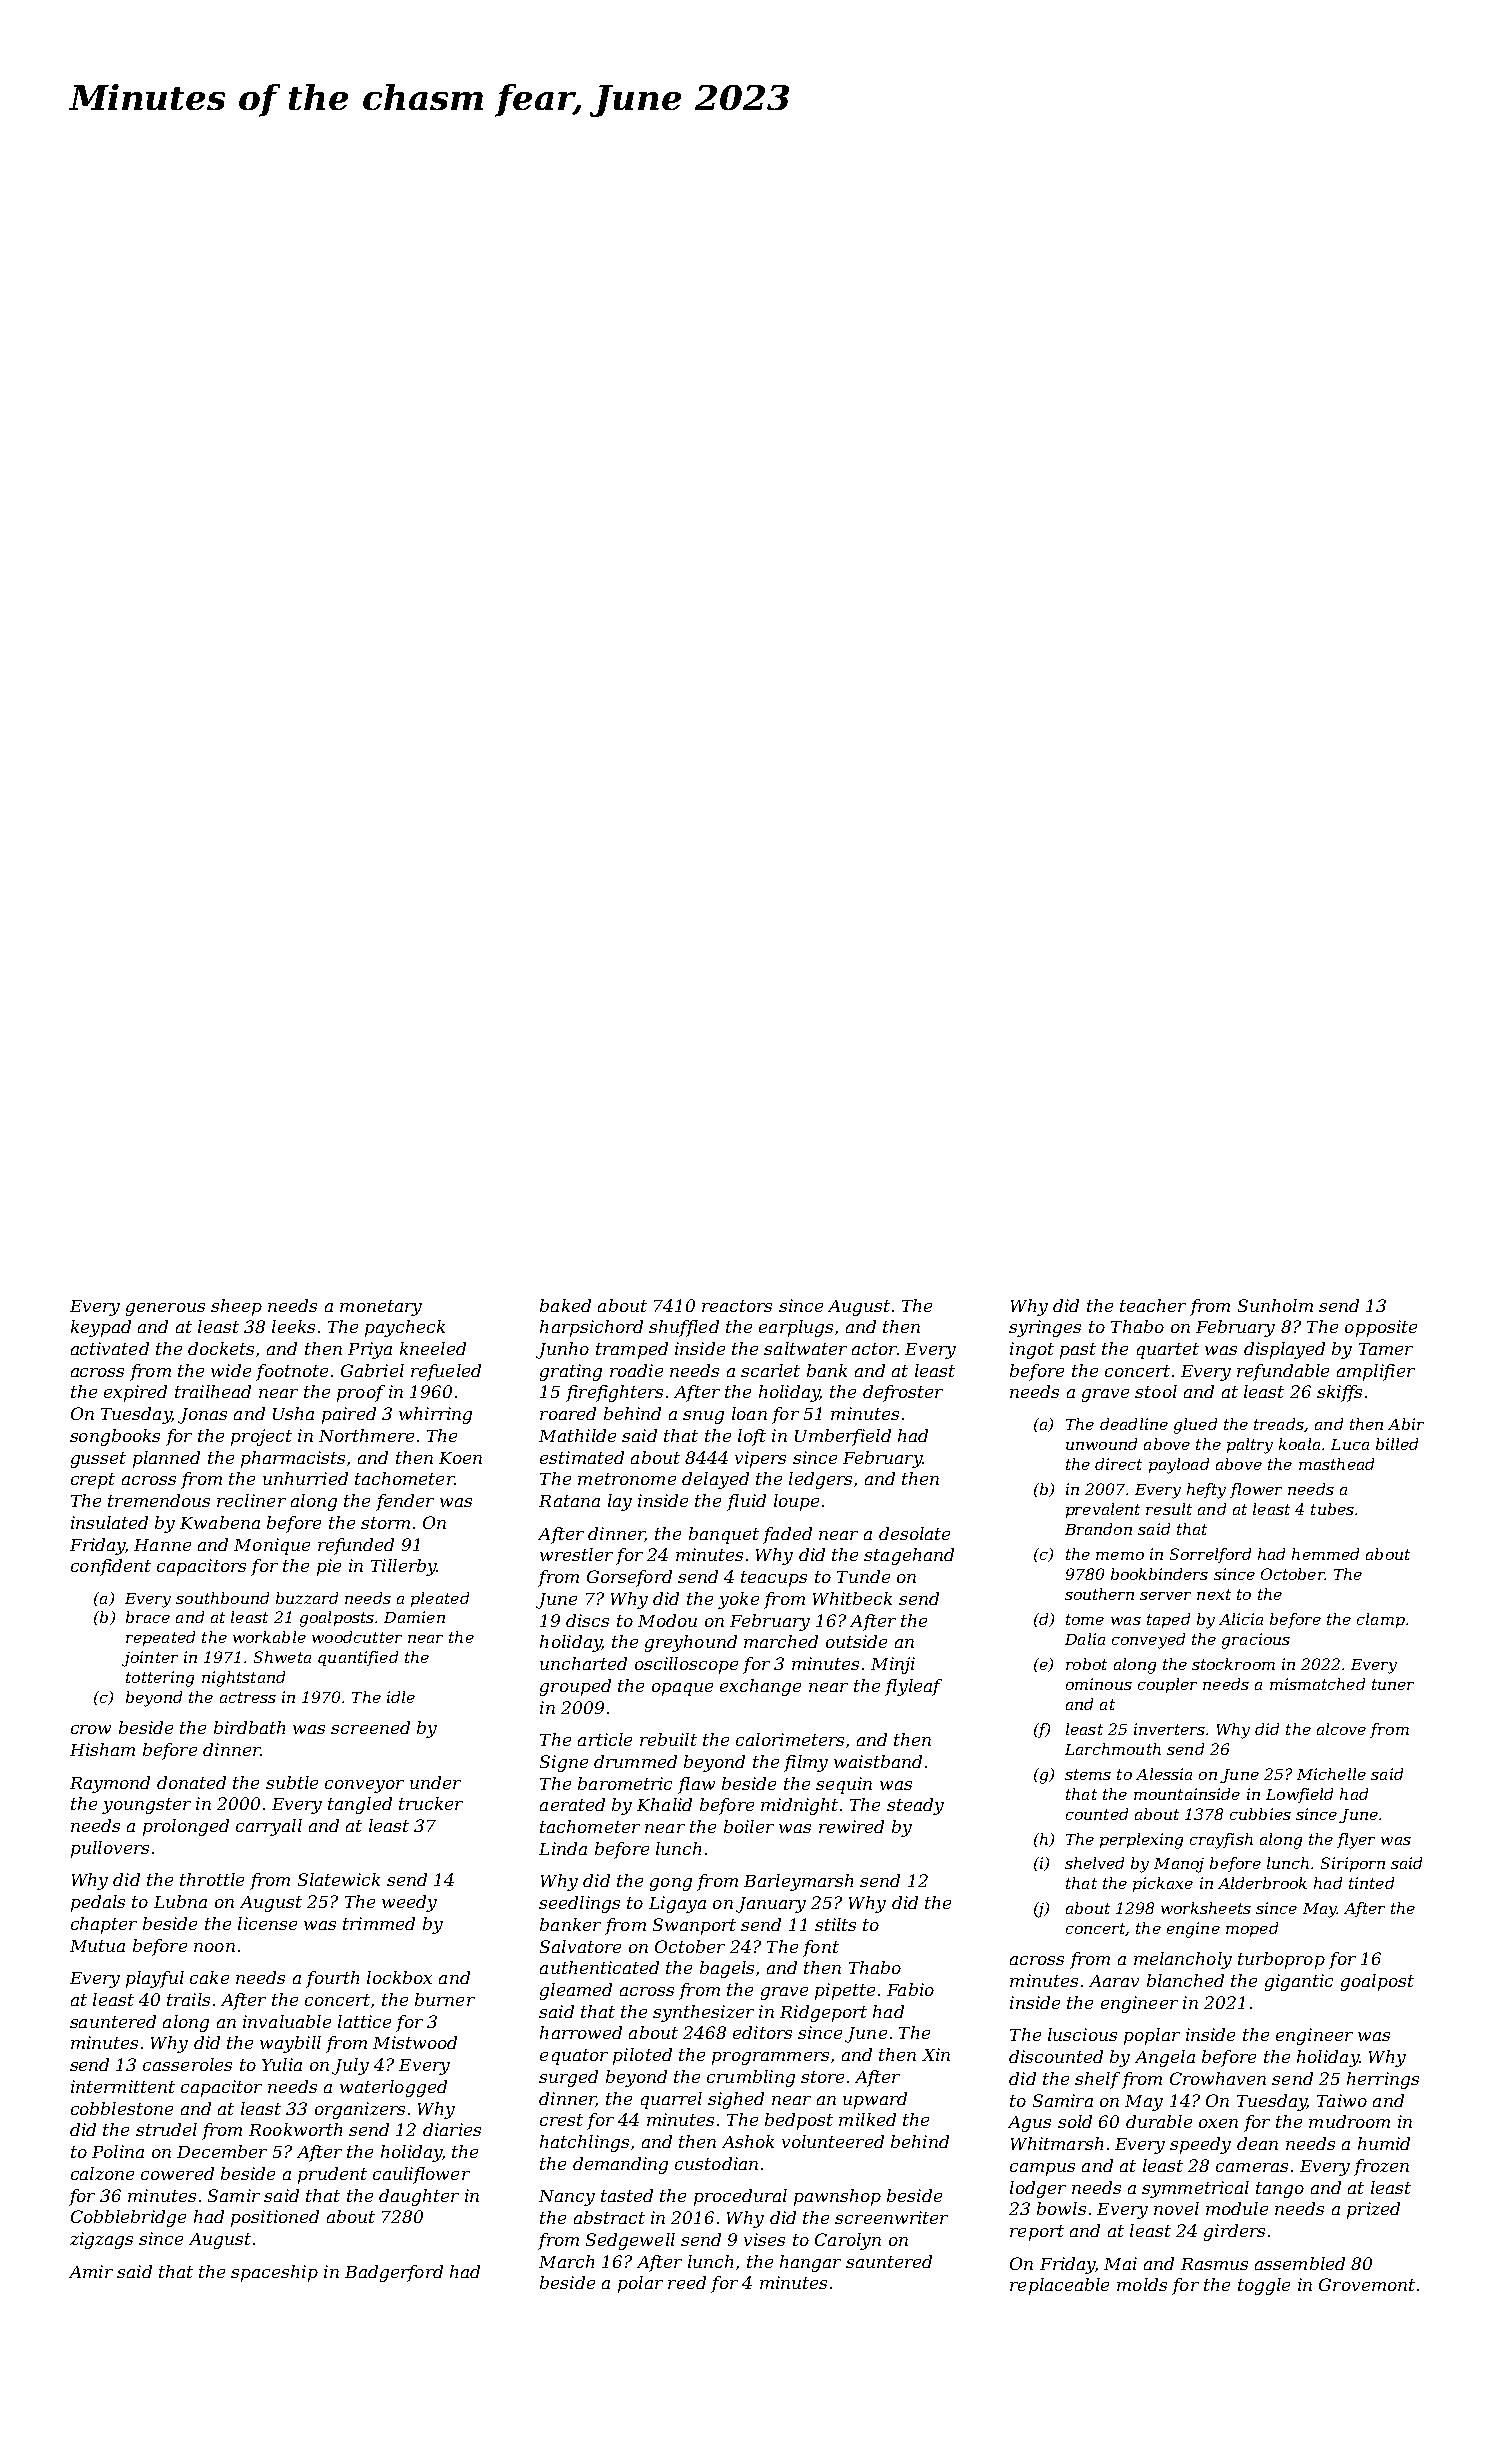 Image resolution: width=1496 pixels, height=2464 pixels. What do you see at coordinates (370, 1350) in the page?
I see `Priya` at bounding box center [370, 1350].
